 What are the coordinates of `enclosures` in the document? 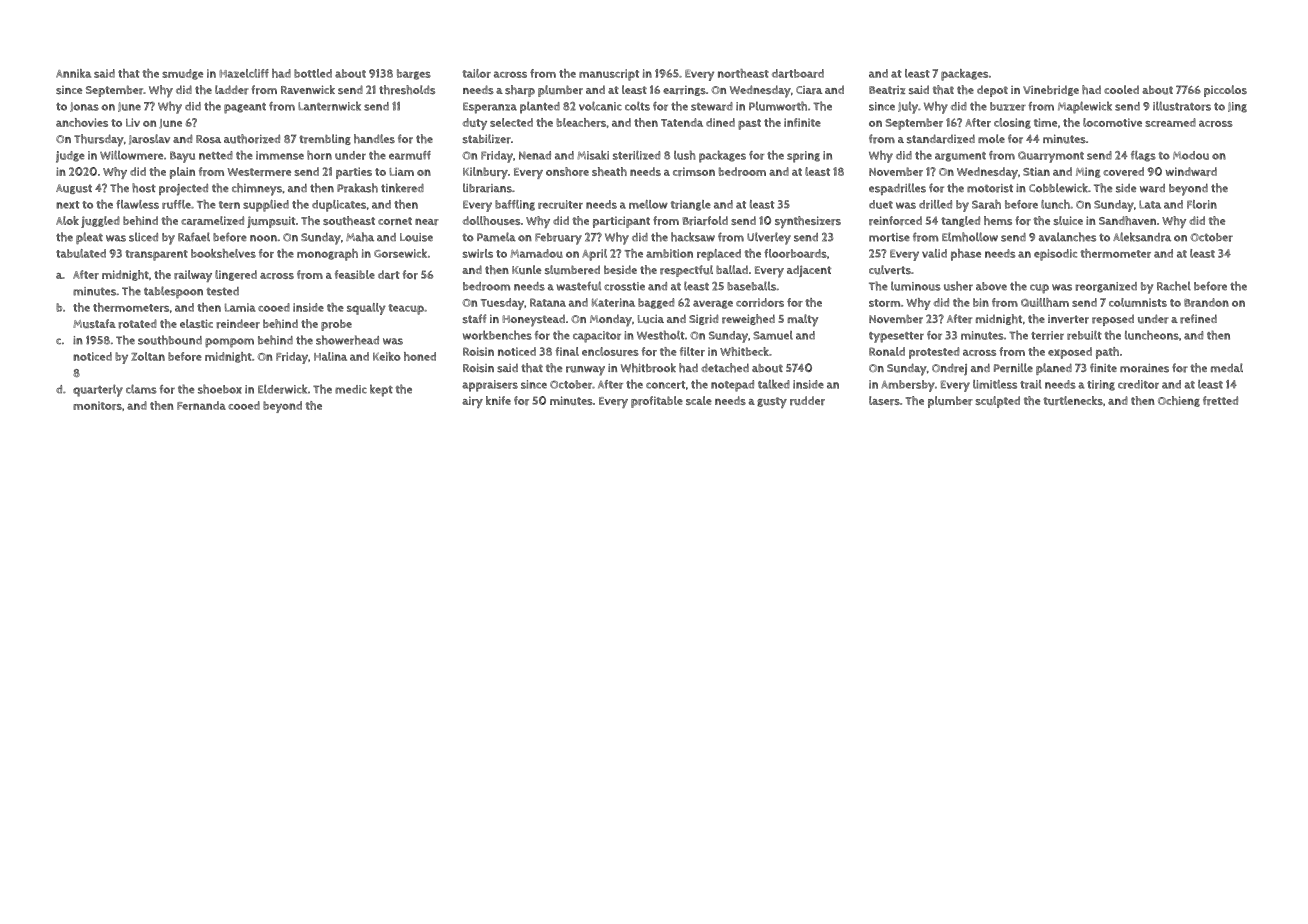 It's located at (610, 351).
